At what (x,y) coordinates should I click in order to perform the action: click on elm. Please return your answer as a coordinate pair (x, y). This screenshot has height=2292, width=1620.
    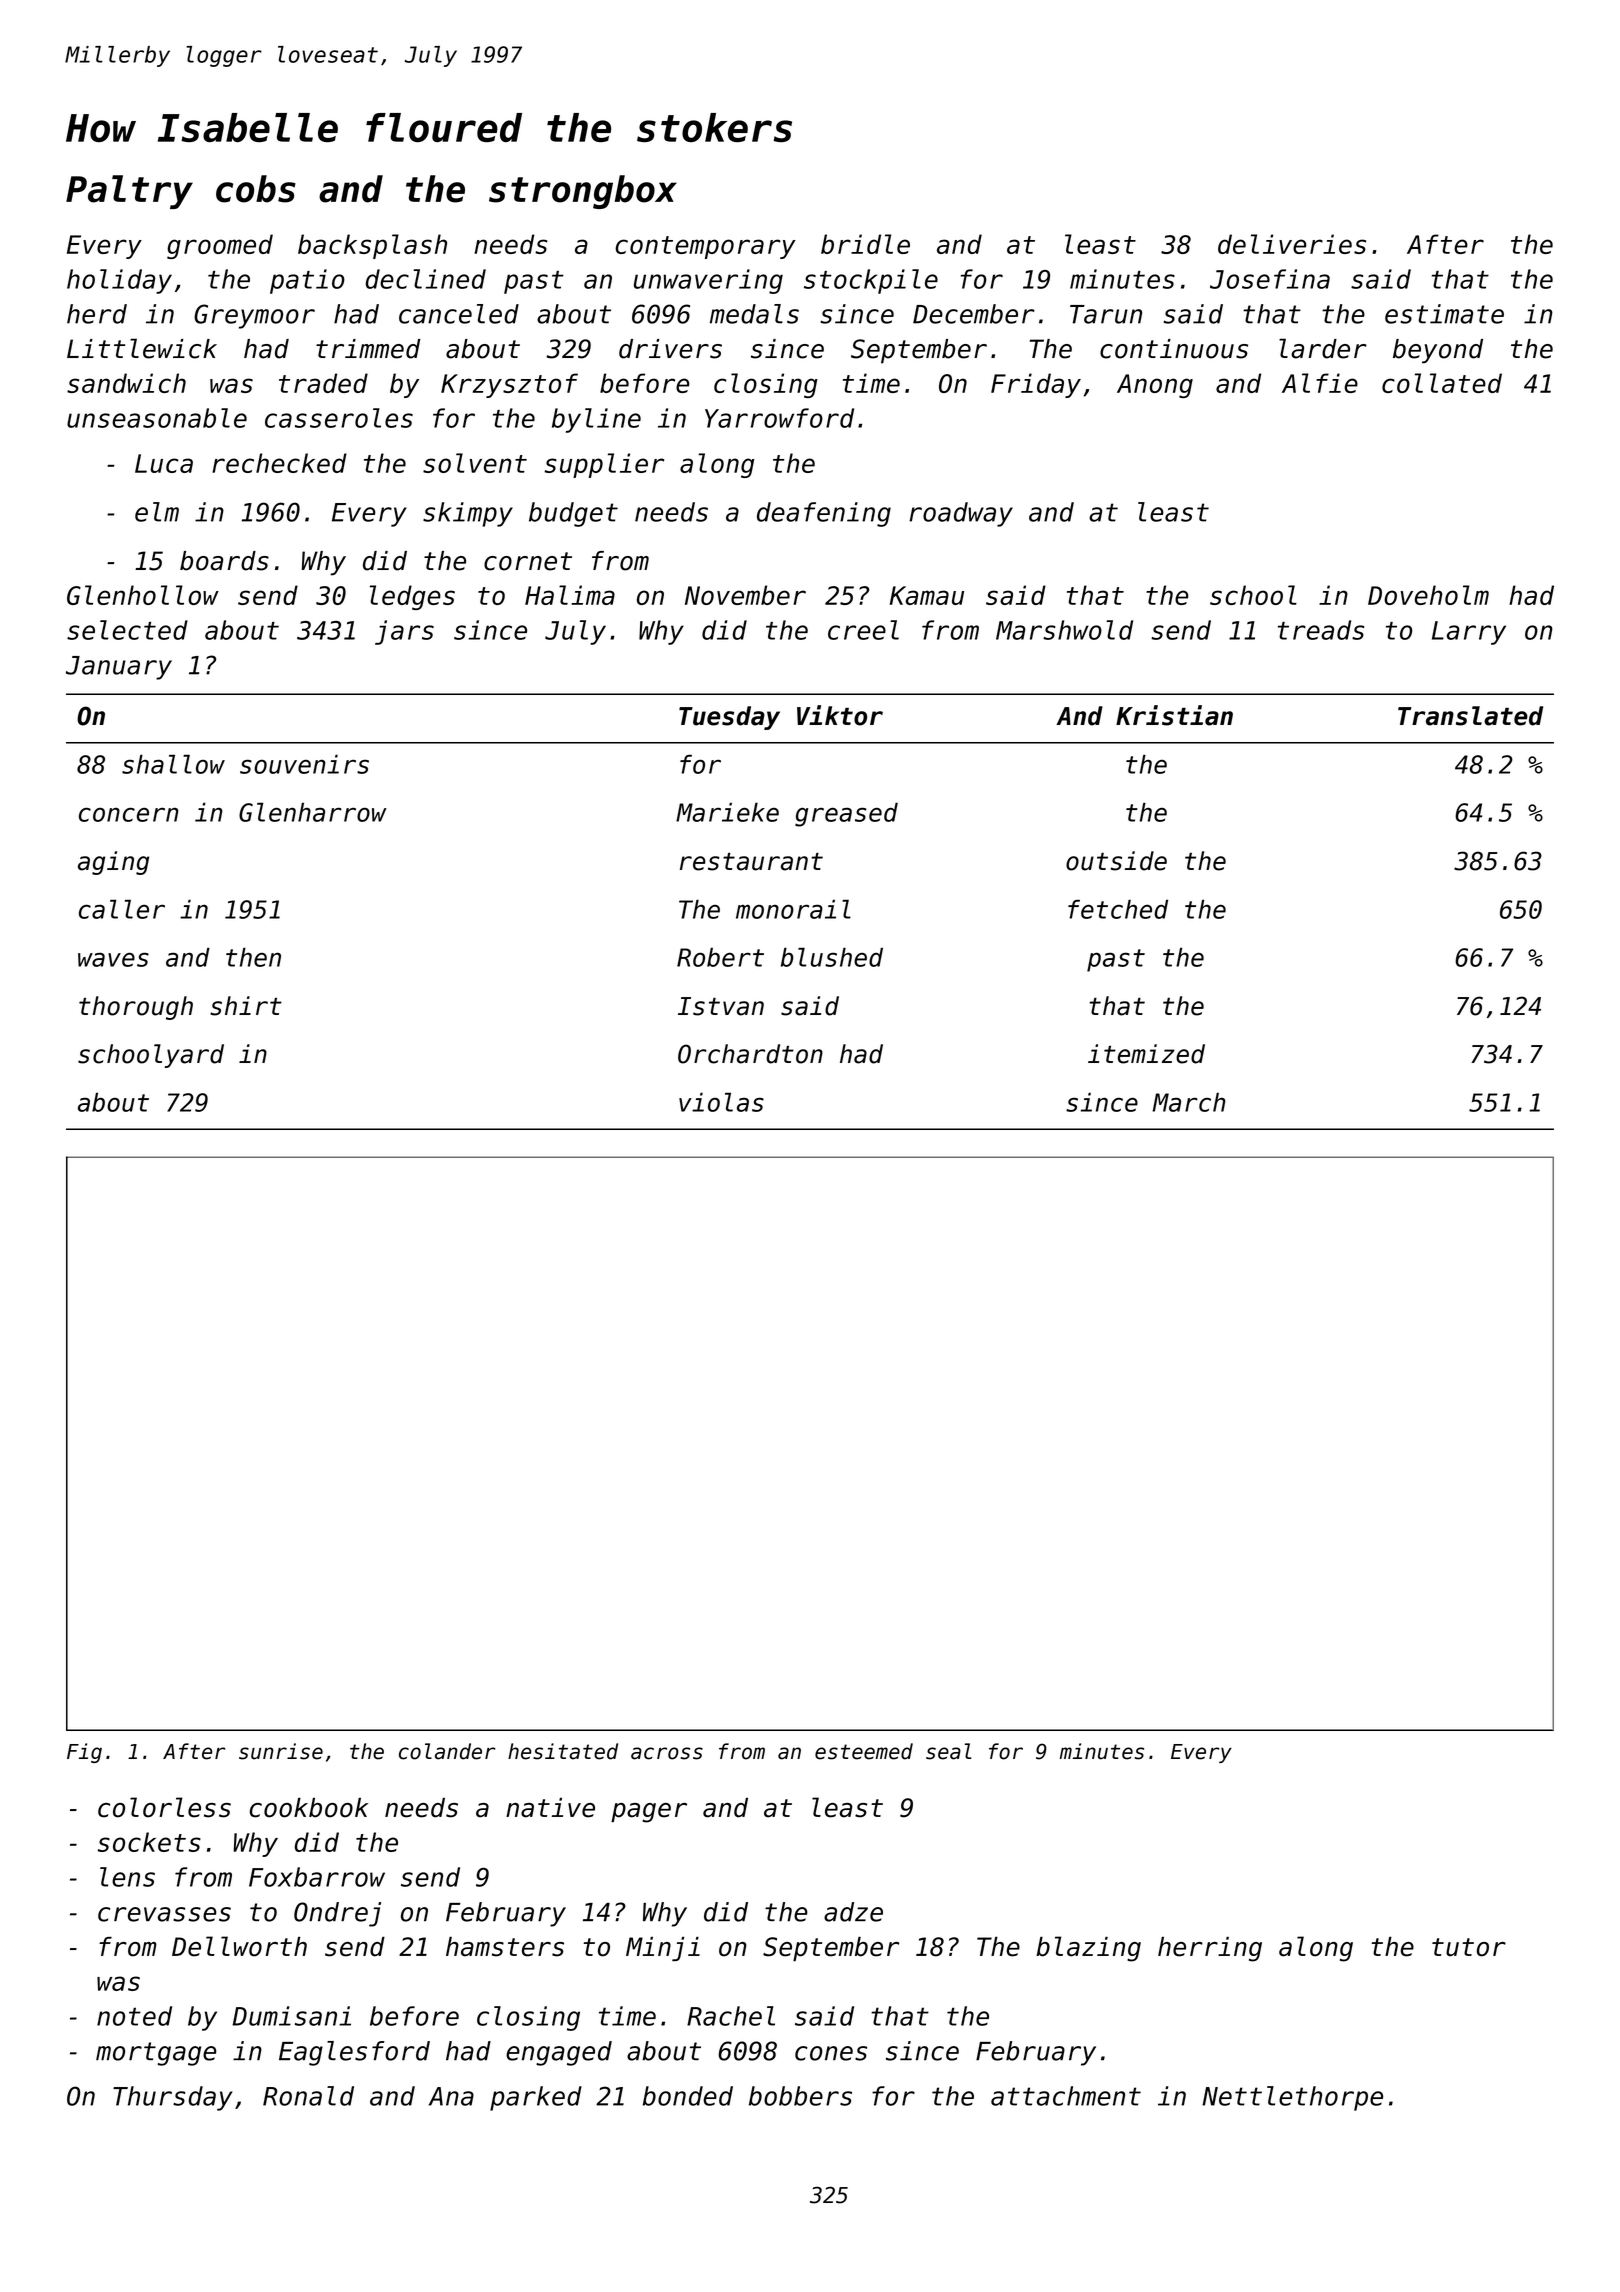
    Looking at the image, I should click on (157, 512).
